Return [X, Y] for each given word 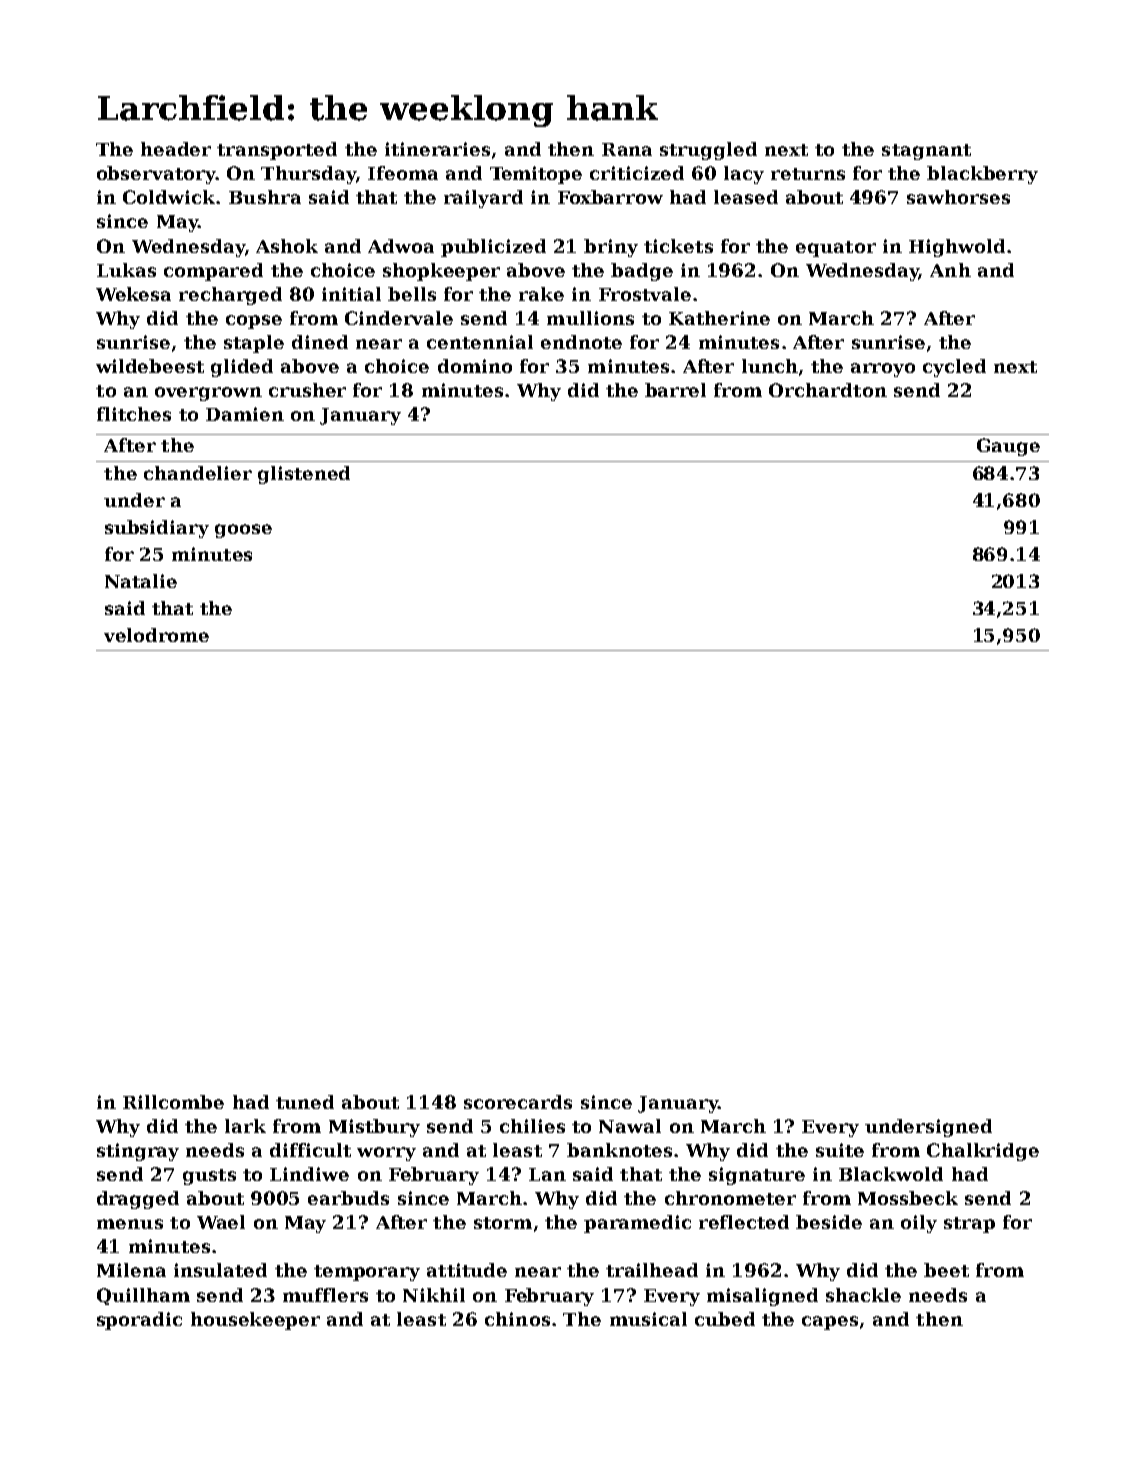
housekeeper [255, 1321]
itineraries [437, 149]
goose [243, 531]
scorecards [518, 1102]
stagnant [926, 152]
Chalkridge [983, 1152]
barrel [675, 390]
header [176, 149]
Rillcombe [173, 1102]
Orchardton [828, 390]
